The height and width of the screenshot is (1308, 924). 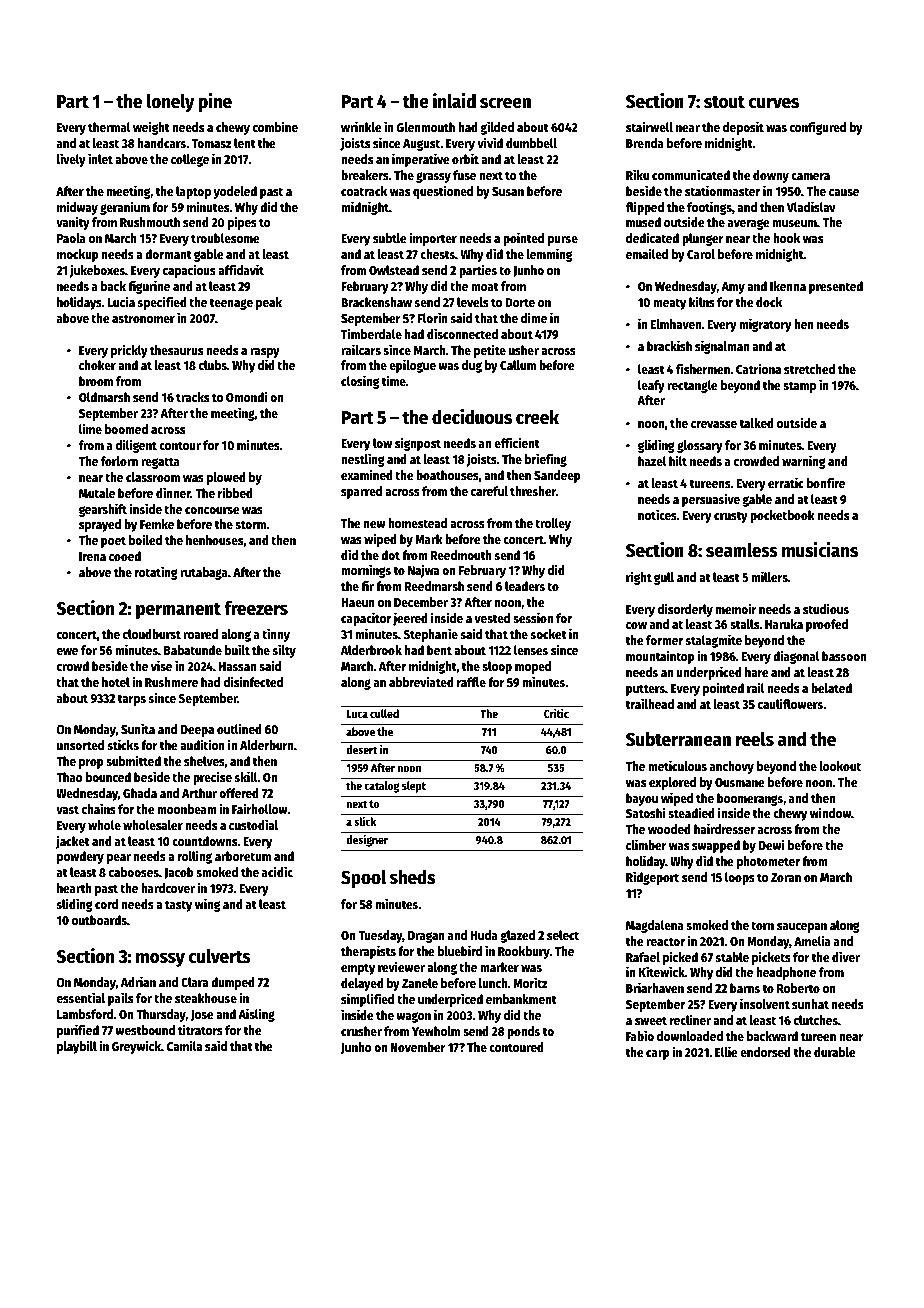 I want to click on screen, so click(x=505, y=103).
